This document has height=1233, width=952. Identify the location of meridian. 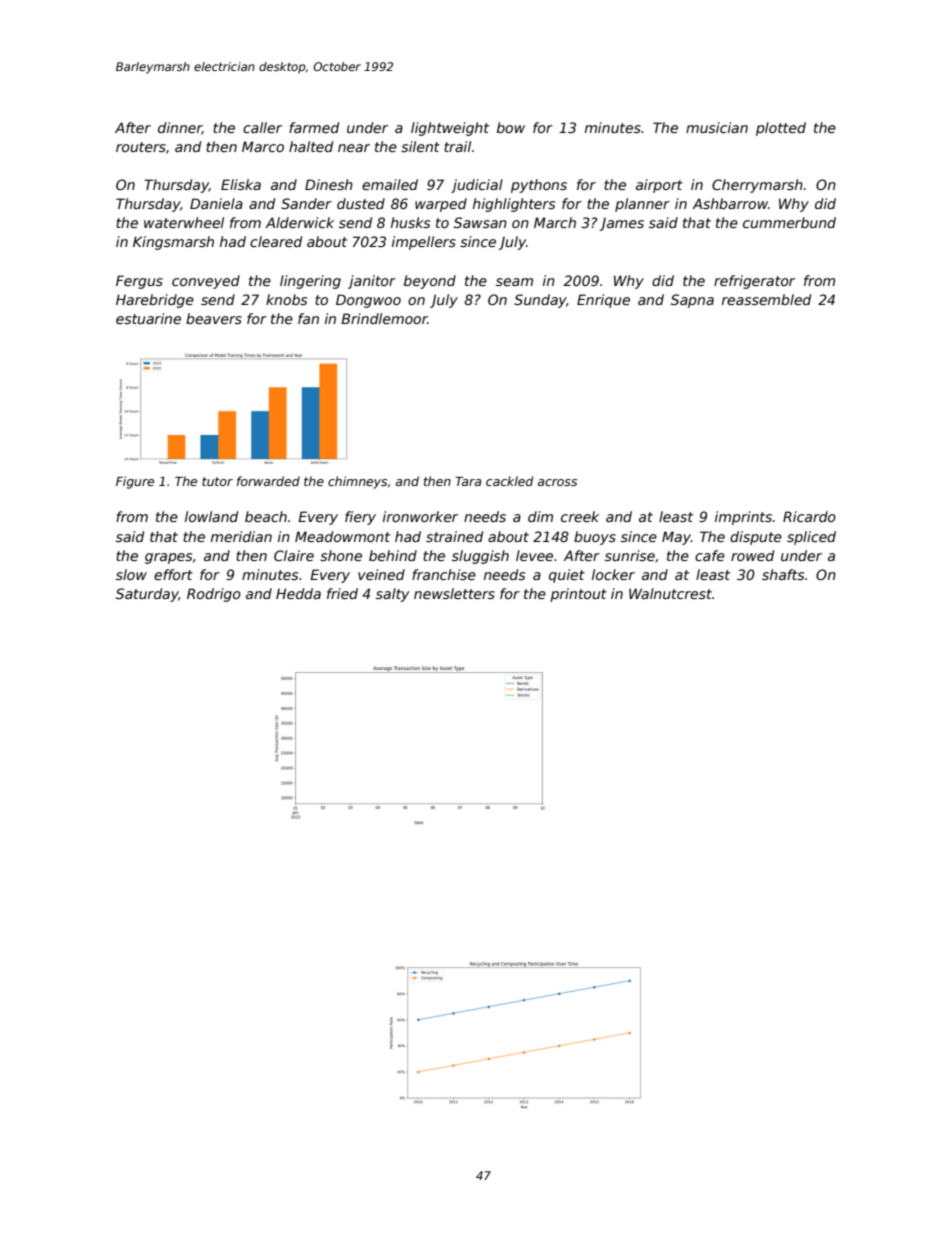
(241, 536).
